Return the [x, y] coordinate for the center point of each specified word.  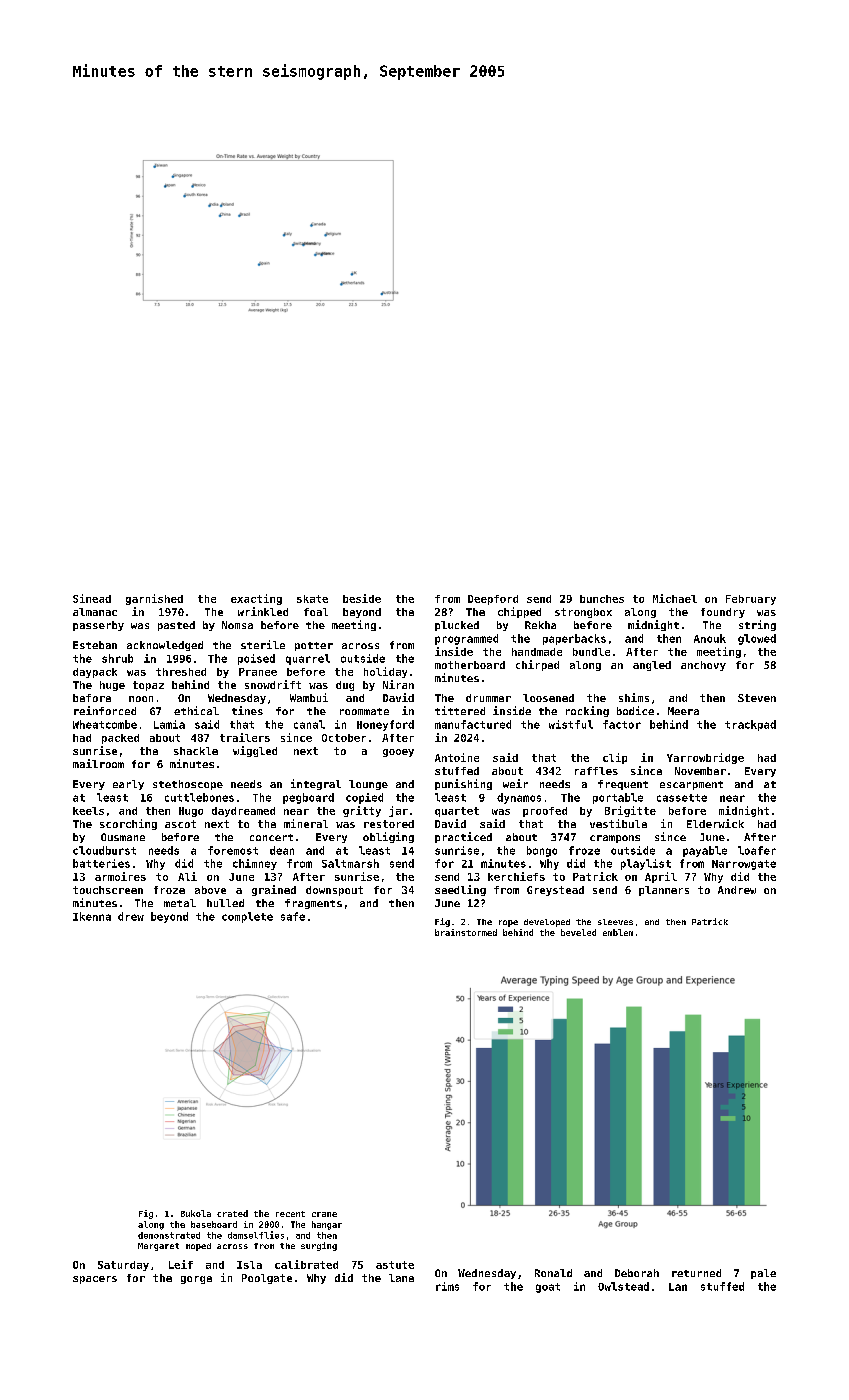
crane [324, 1214]
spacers [95, 1280]
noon [141, 699]
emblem [618, 932]
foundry [723, 613]
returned [696, 1273]
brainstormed [466, 932]
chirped [537, 665]
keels [88, 811]
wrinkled [263, 611]
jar [398, 811]
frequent [623, 785]
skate [312, 599]
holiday [385, 672]
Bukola [196, 1213]
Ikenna [92, 916]
